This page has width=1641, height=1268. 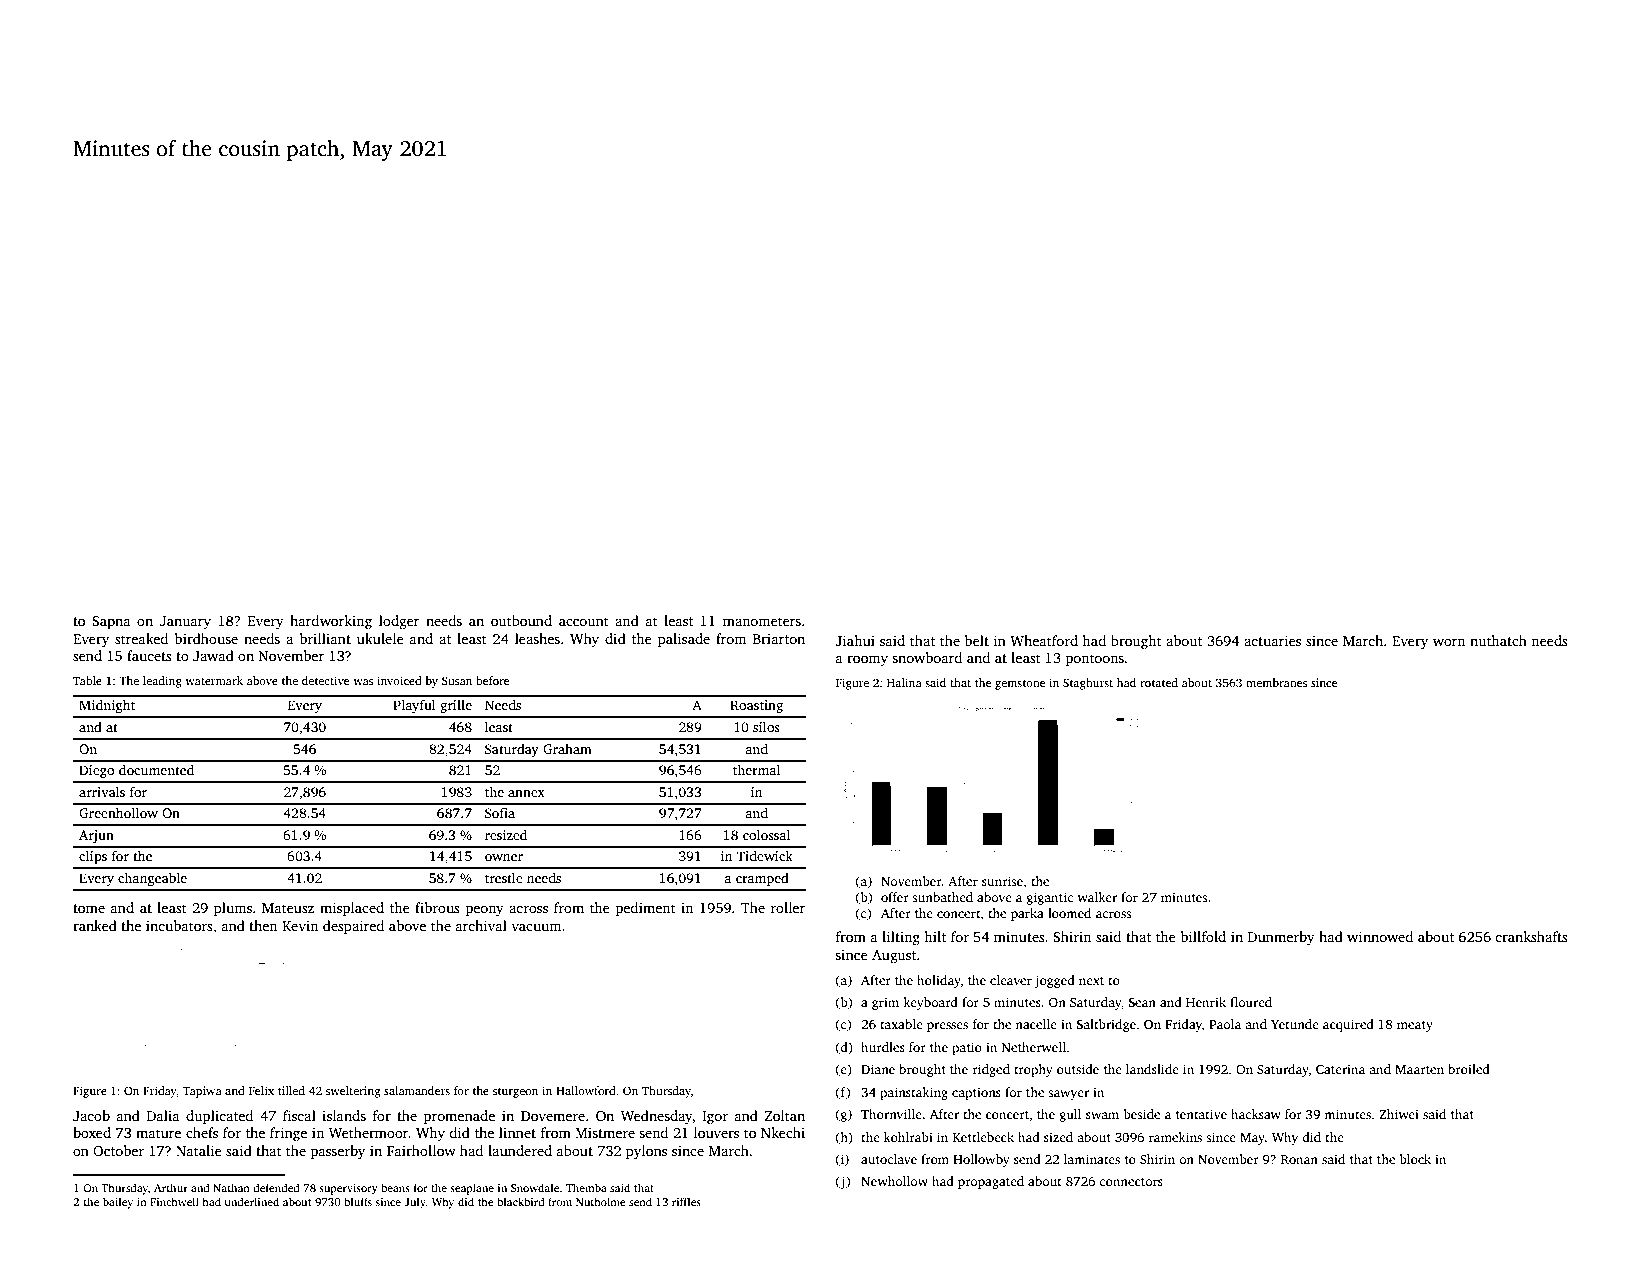 What do you see at coordinates (1097, 897) in the page?
I see `walker` at bounding box center [1097, 897].
